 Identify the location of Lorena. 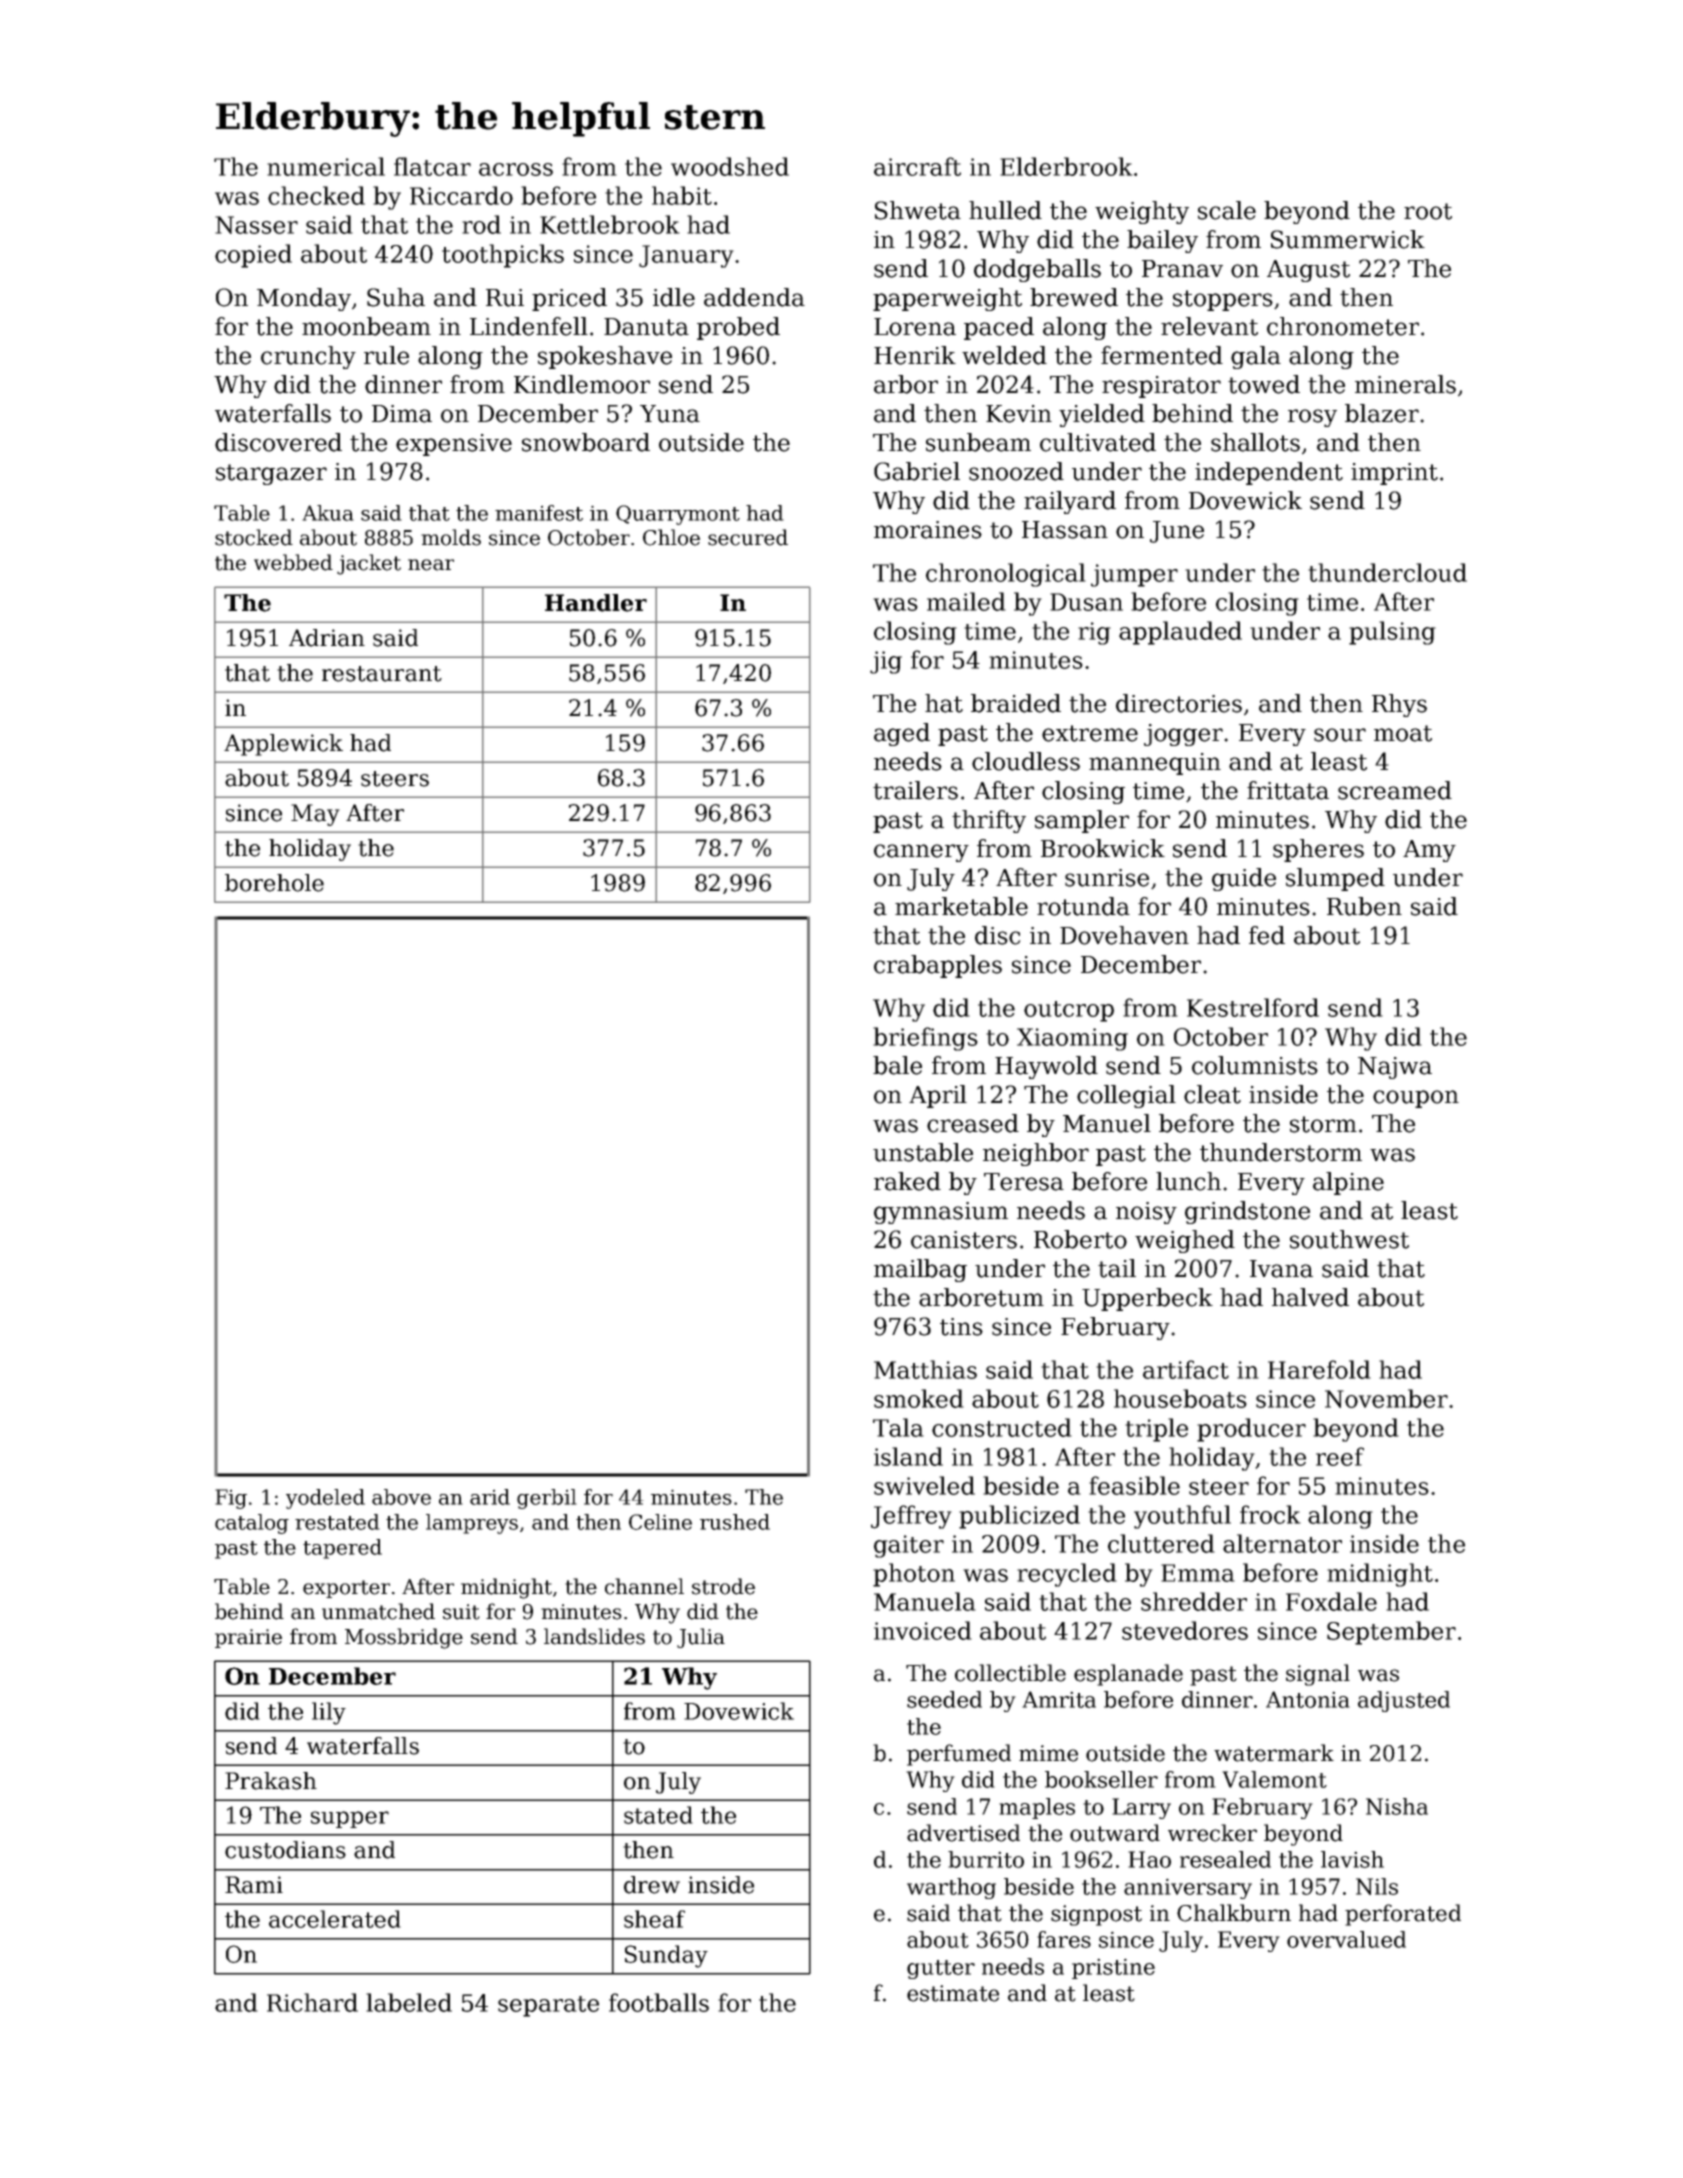
(915, 327).
